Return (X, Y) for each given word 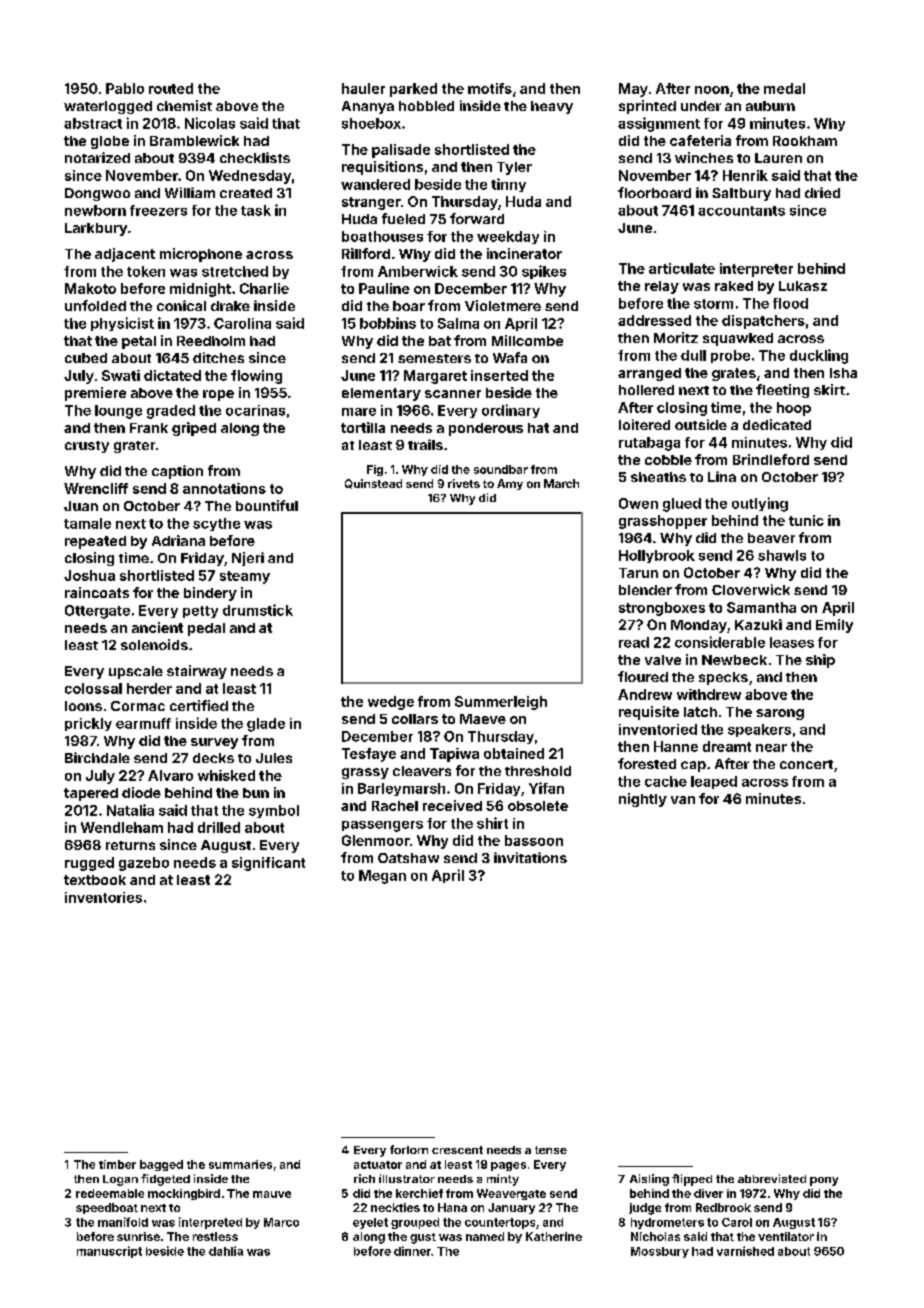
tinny (508, 185)
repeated (95, 542)
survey (214, 743)
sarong (780, 714)
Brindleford (771, 459)
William (190, 192)
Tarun (638, 573)
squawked (738, 339)
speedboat (107, 1208)
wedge (391, 703)
